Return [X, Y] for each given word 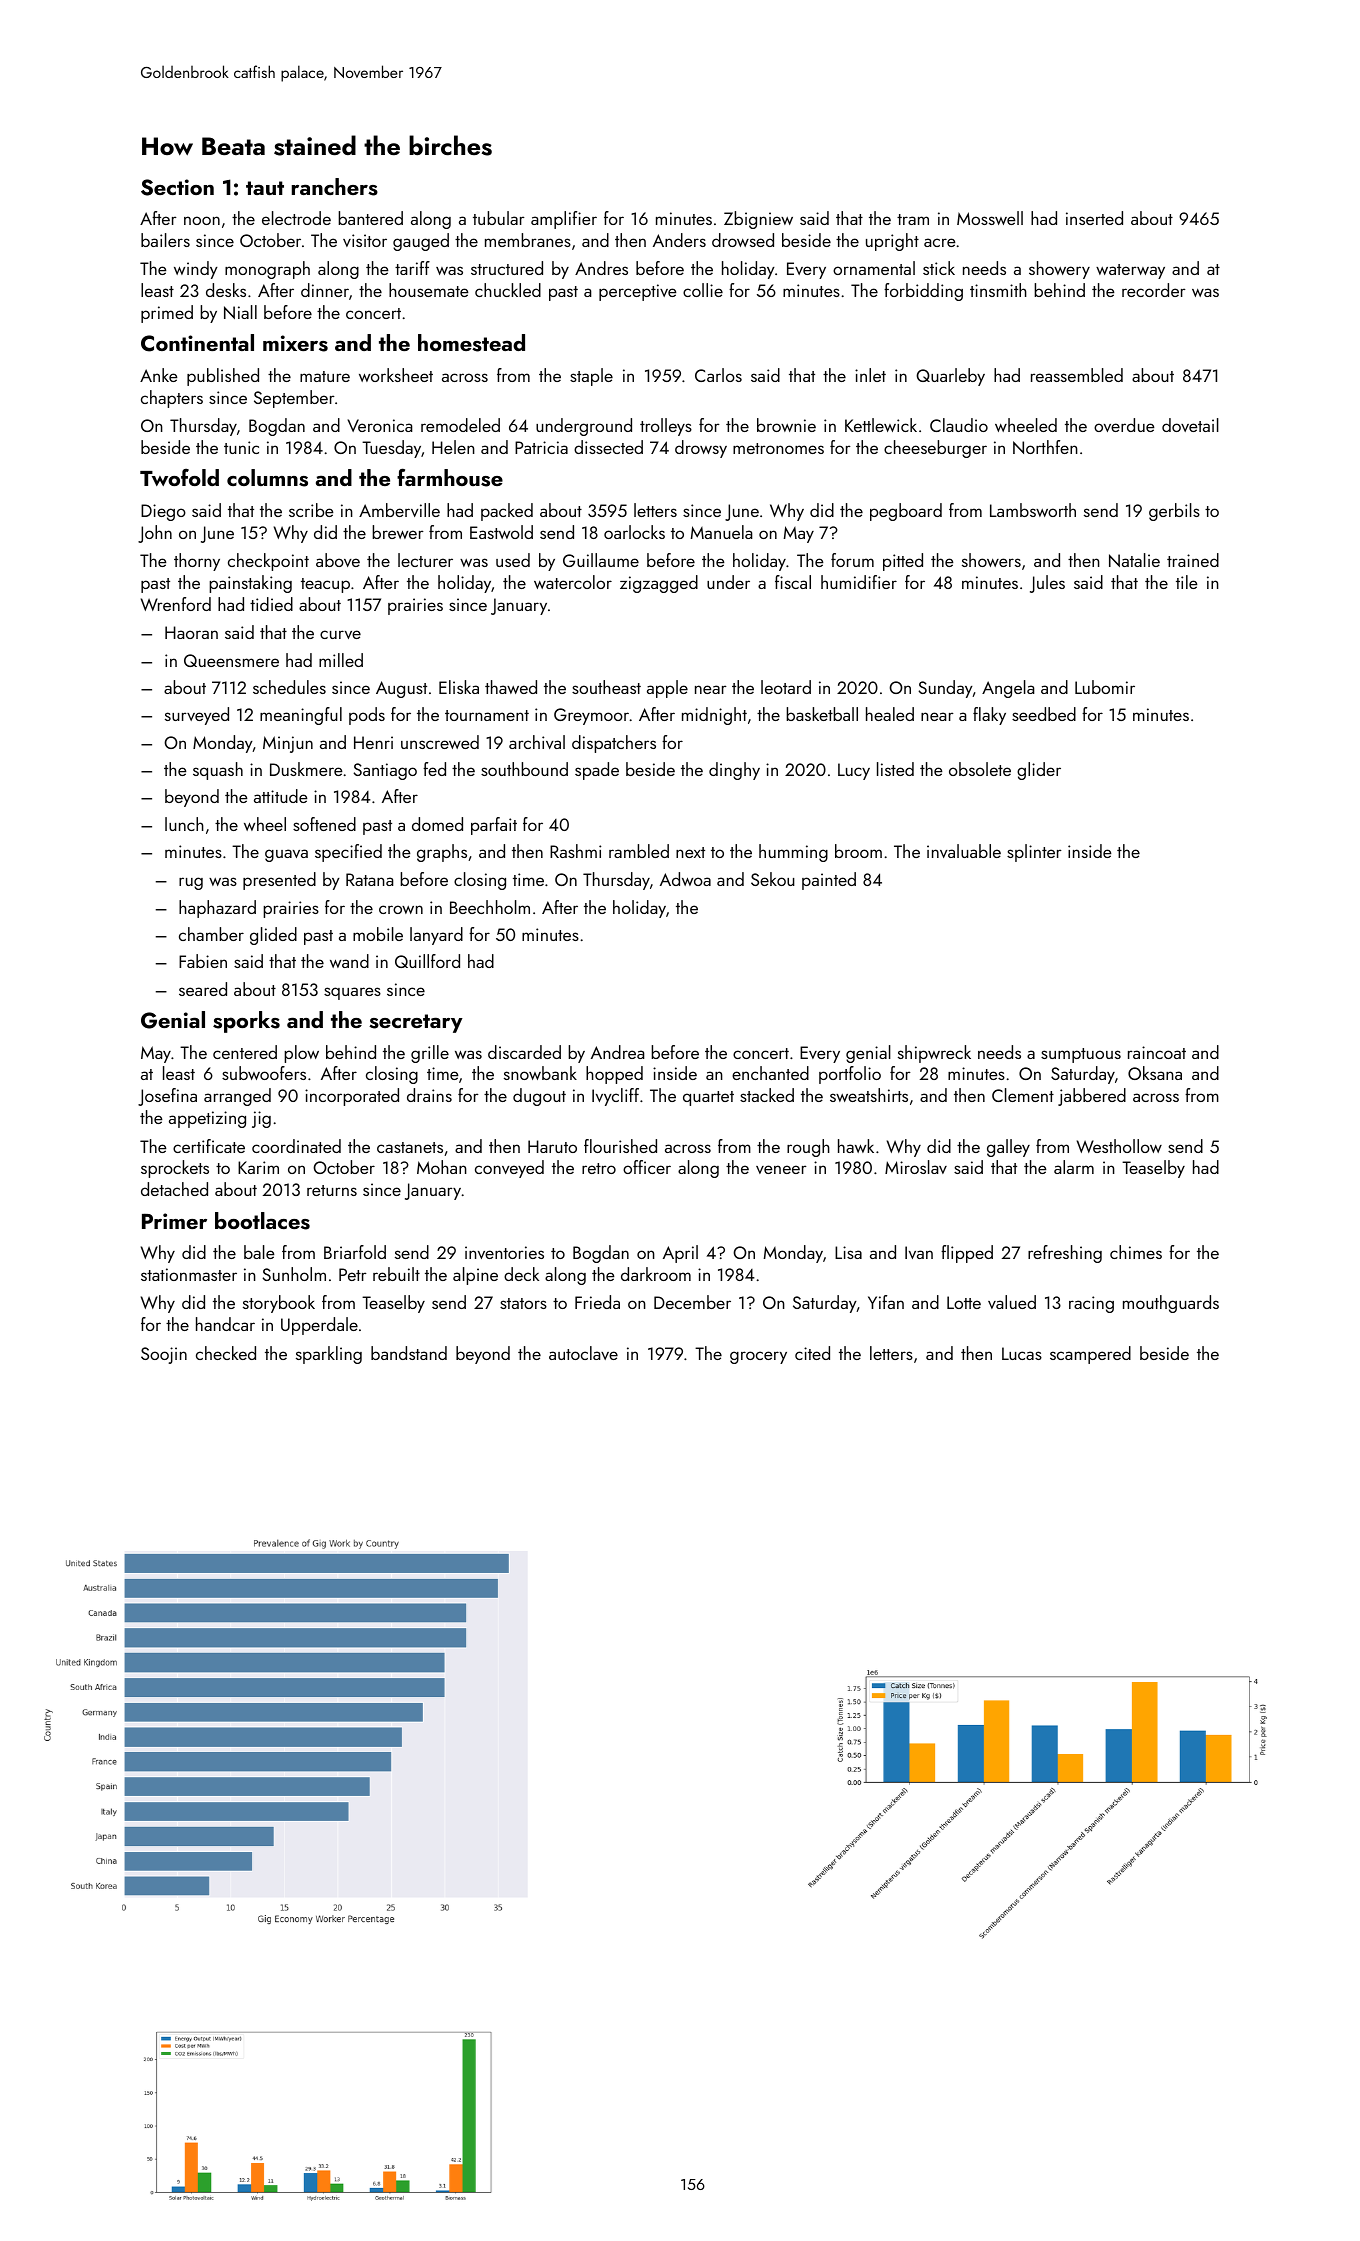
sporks [246, 1022]
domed [437, 824]
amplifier [564, 220]
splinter [1034, 853]
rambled [639, 851]
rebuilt [396, 1274]
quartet [708, 1098]
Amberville [399, 510]
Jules [1047, 584]
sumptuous [1081, 1055]
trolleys [666, 427]
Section [177, 187]
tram [913, 219]
